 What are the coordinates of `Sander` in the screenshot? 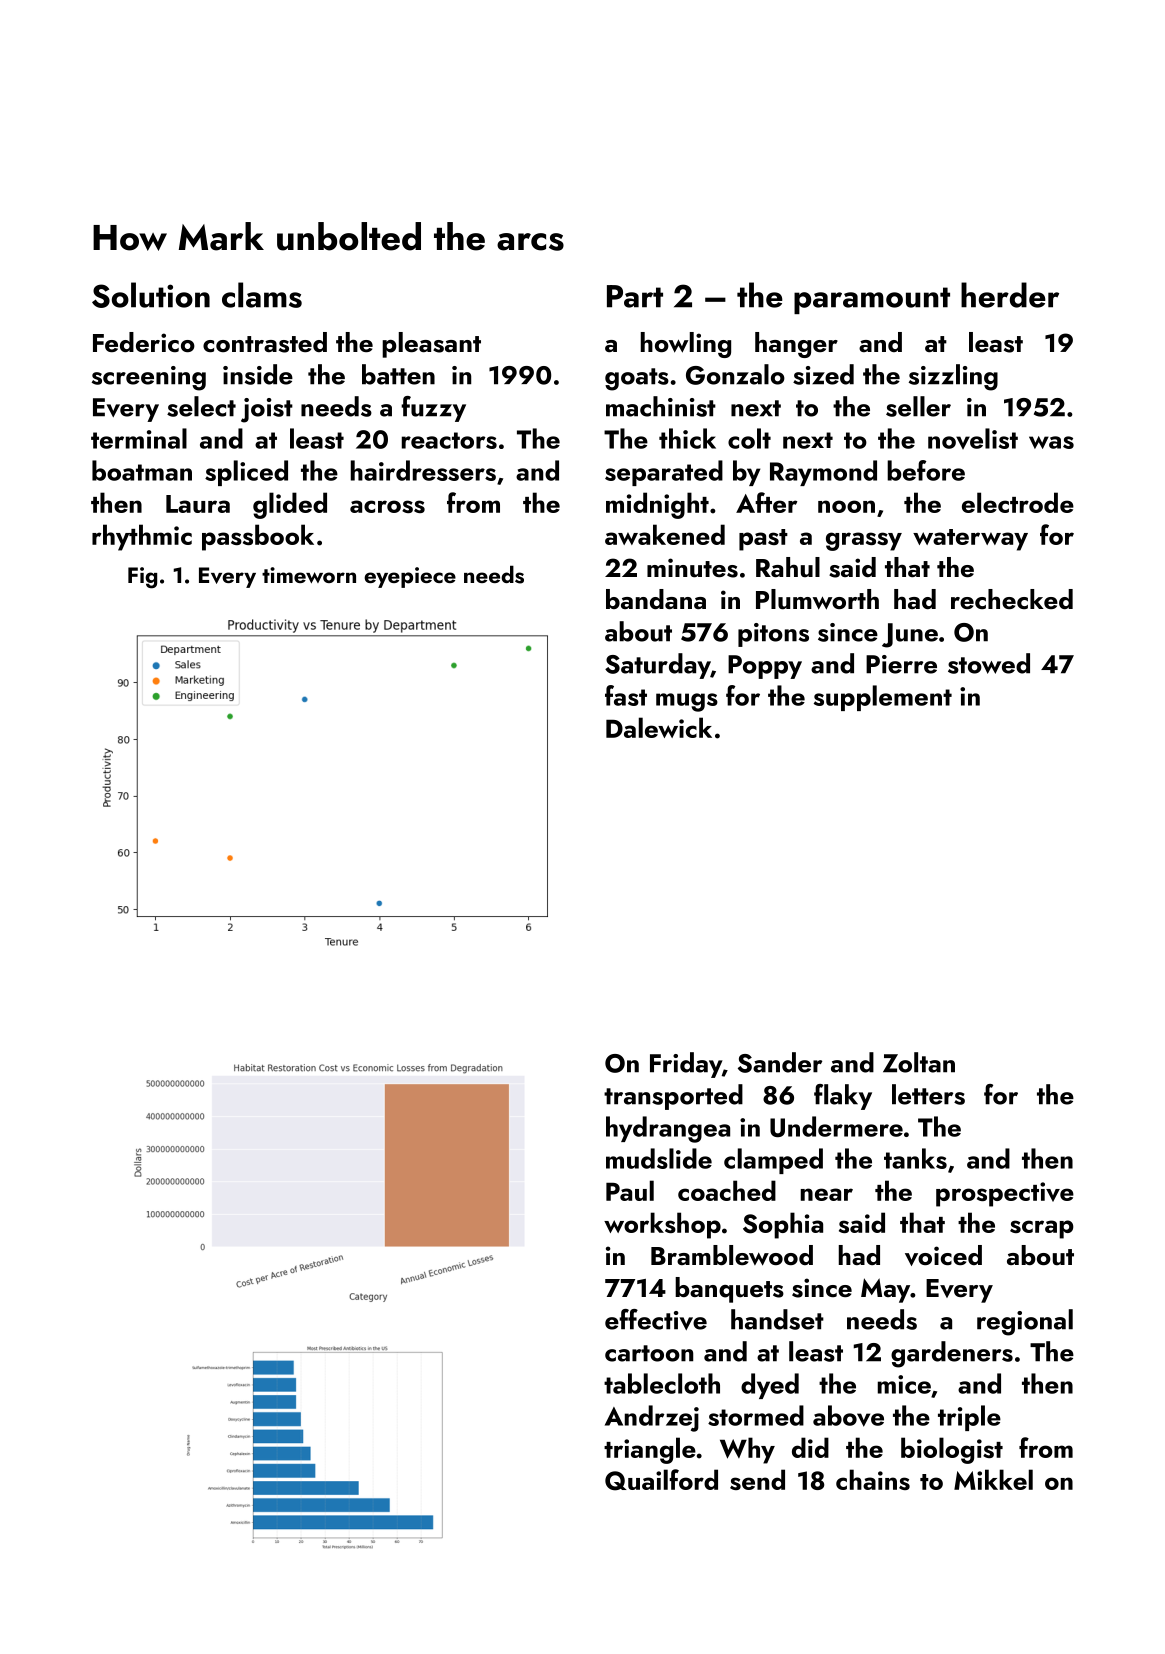 It's located at (780, 1062).
